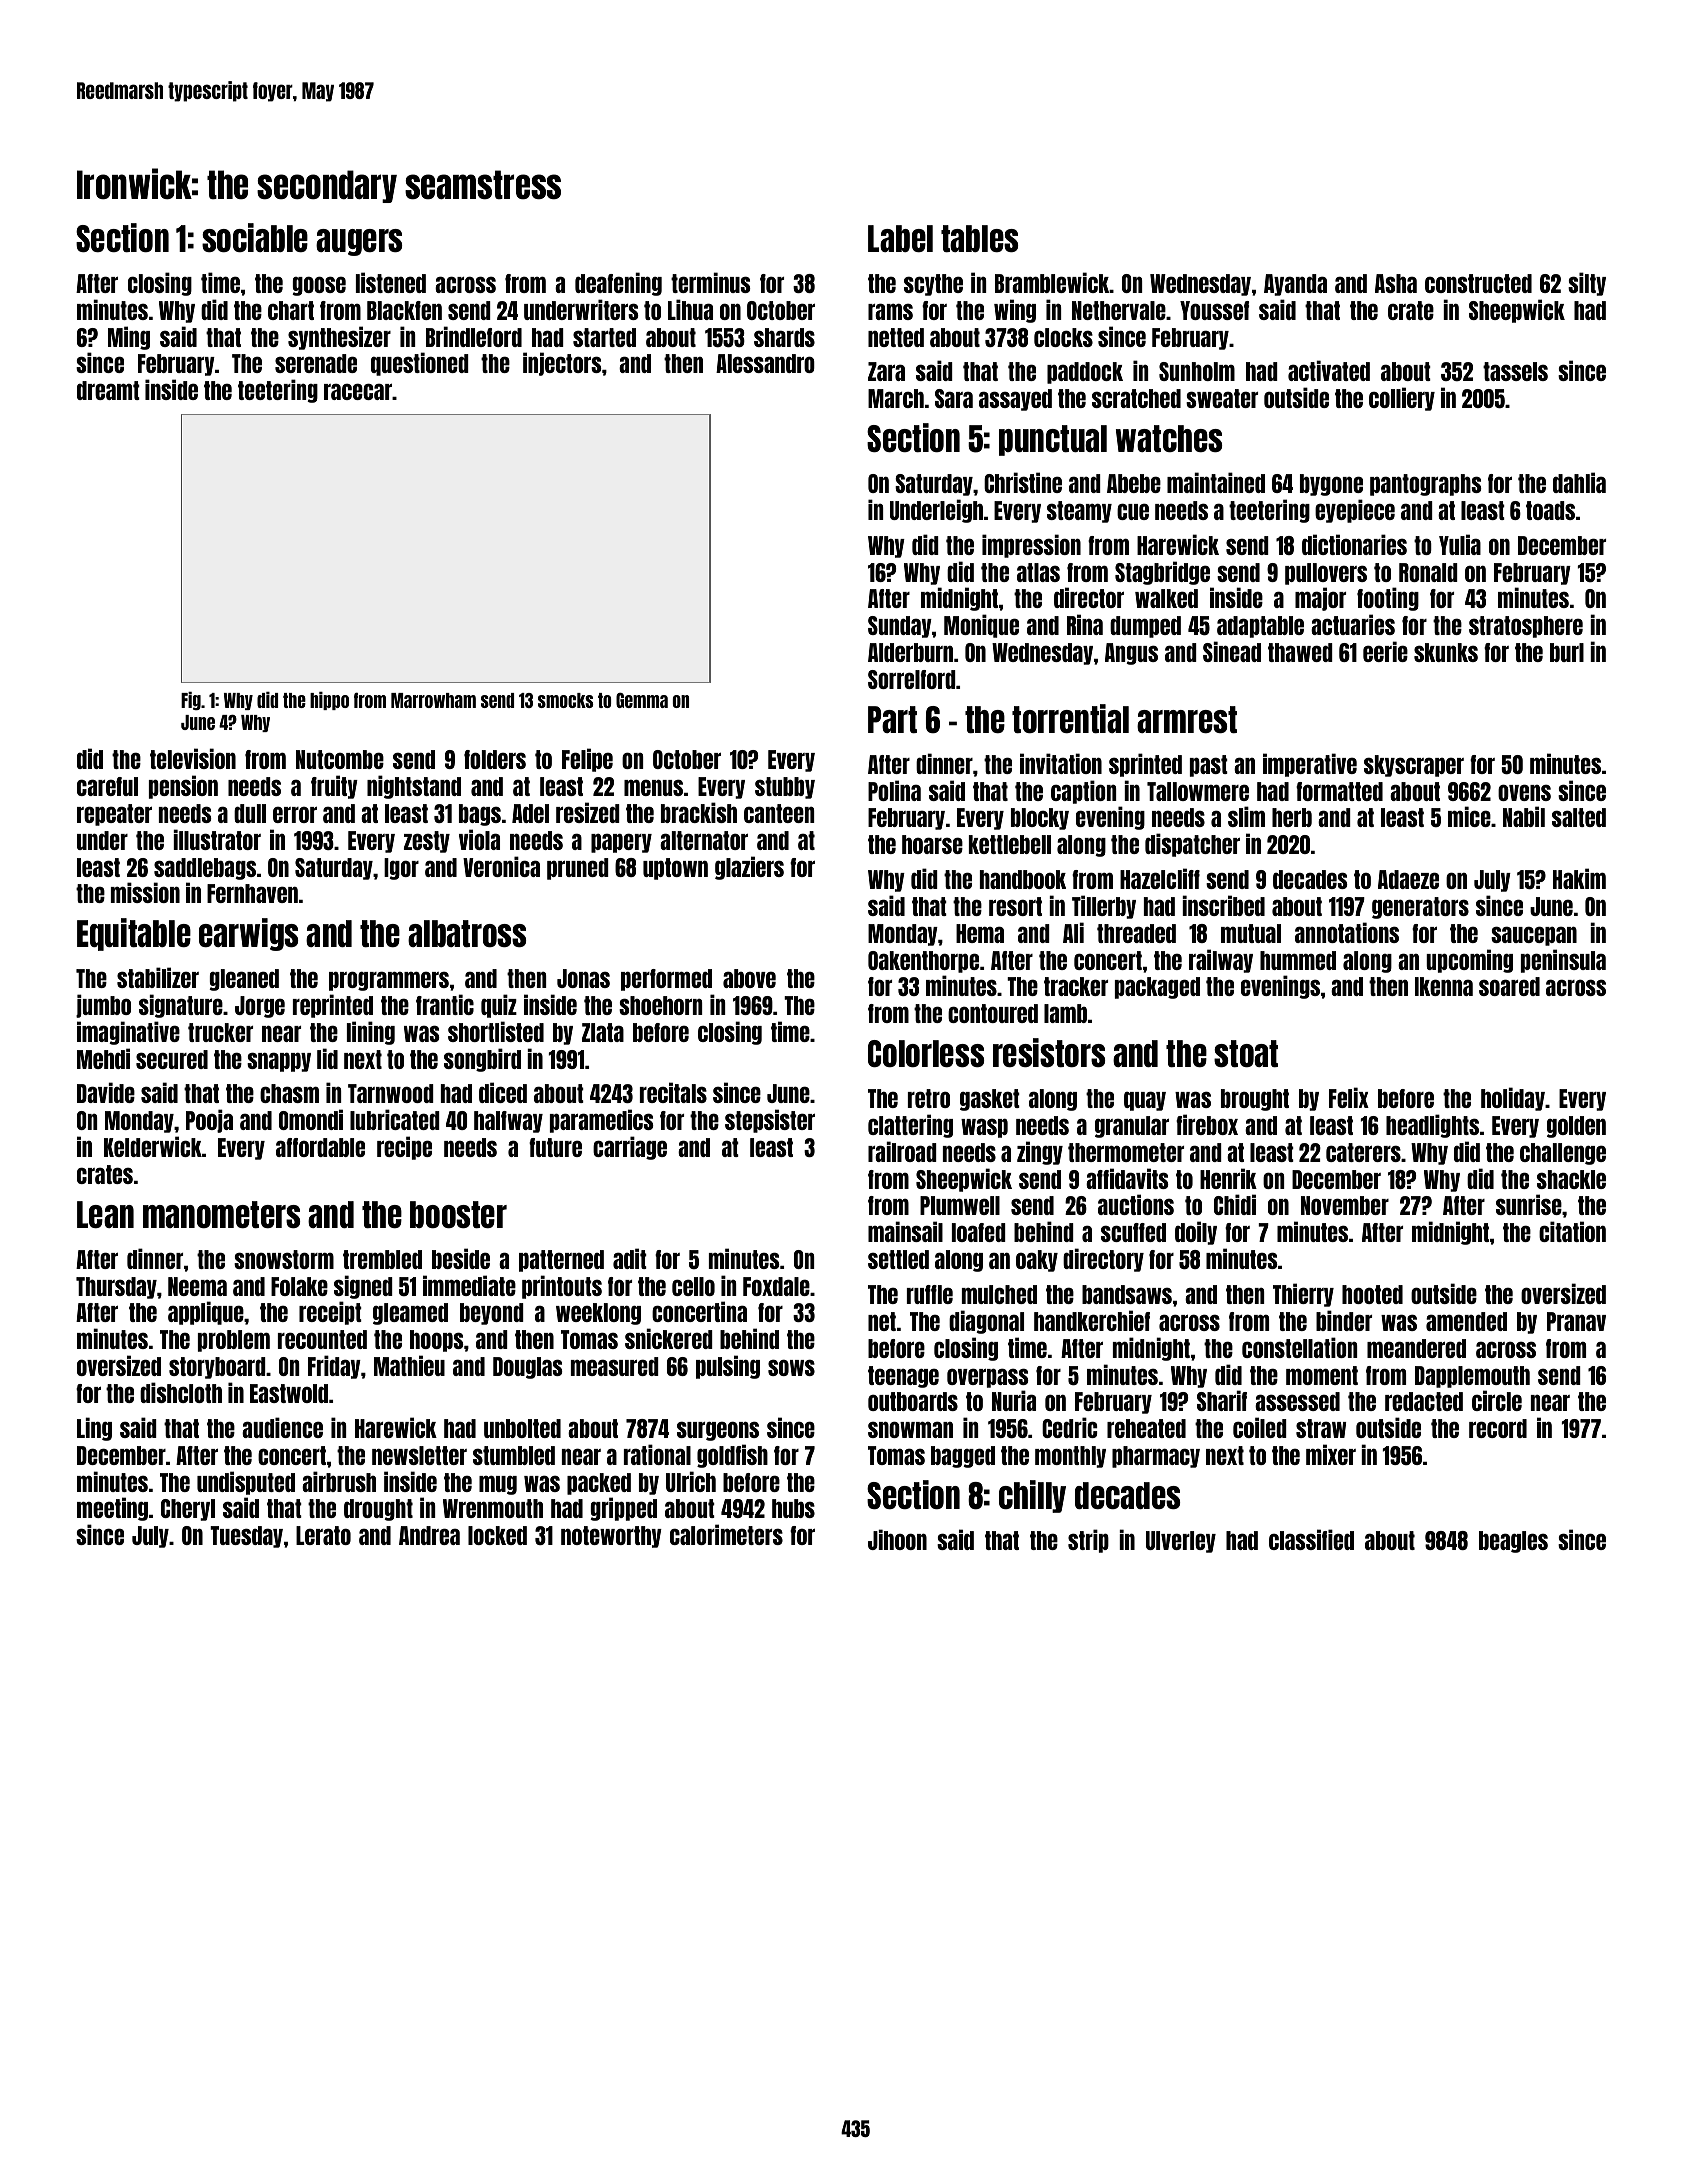 This page has height=2178, width=1683. Describe the element at coordinates (897, 1539) in the page. I see `Jihoon` at that location.
